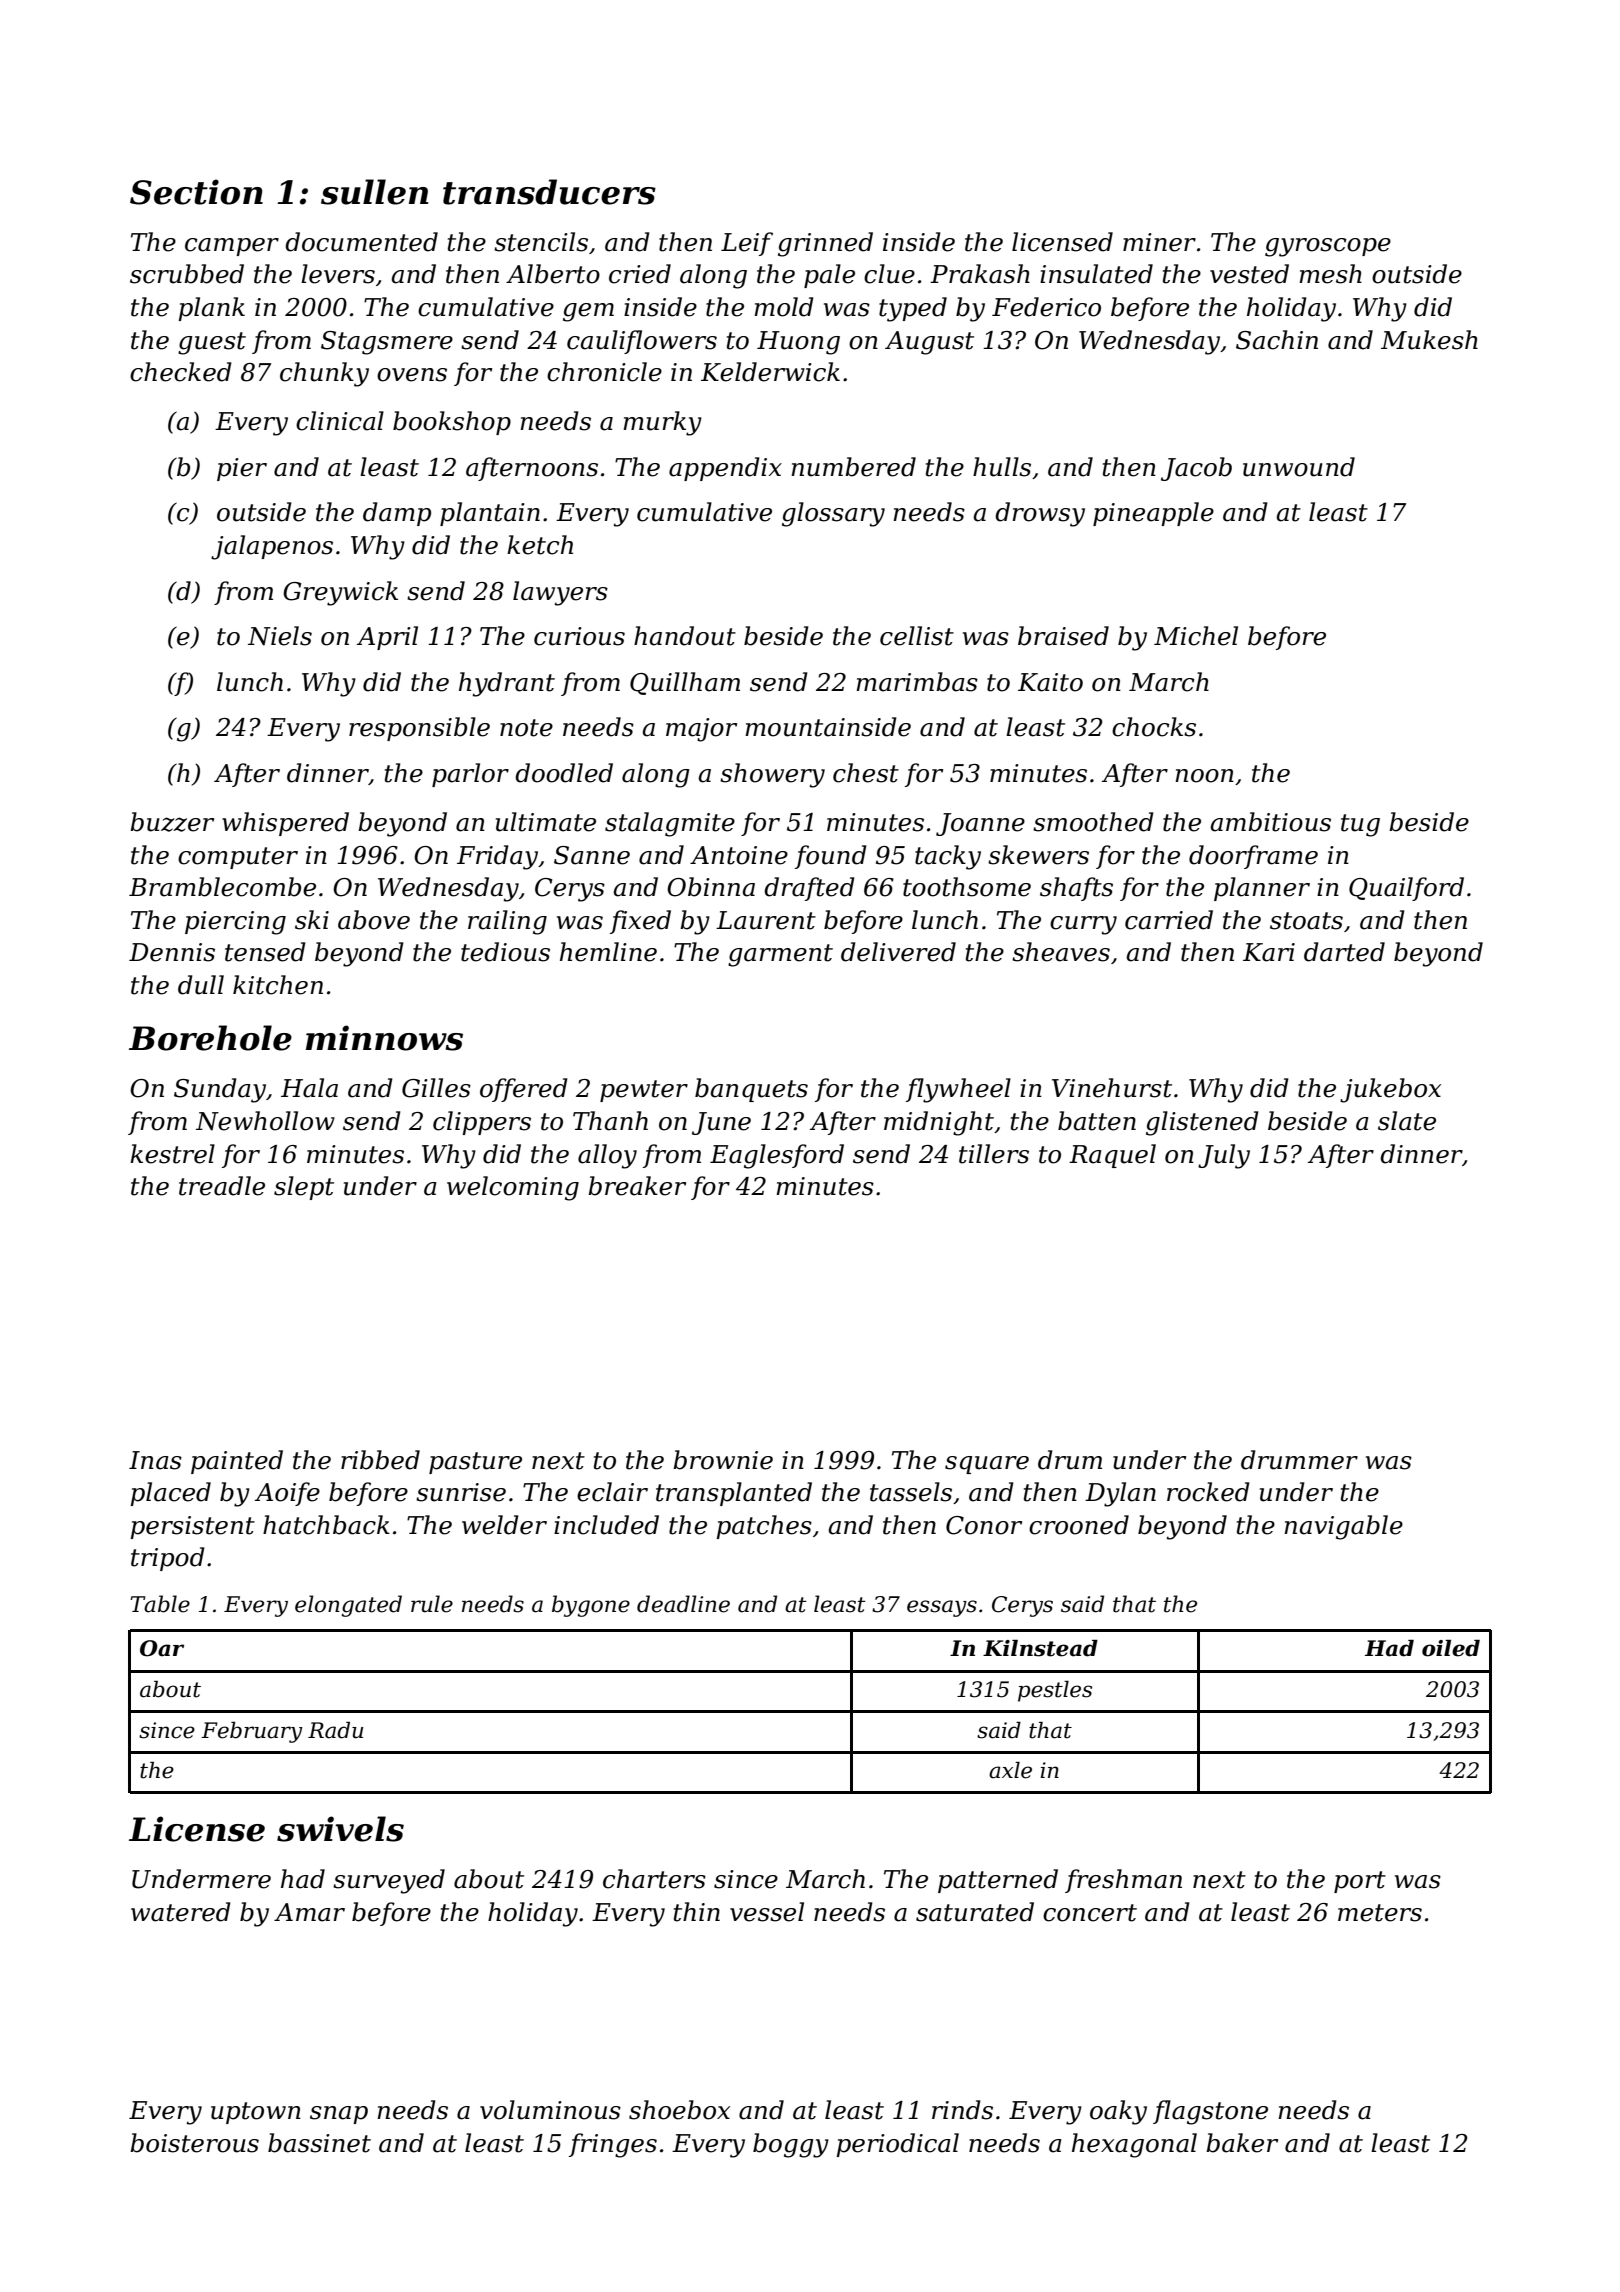  What do you see at coordinates (1299, 467) in the screenshot?
I see `unwound` at bounding box center [1299, 467].
